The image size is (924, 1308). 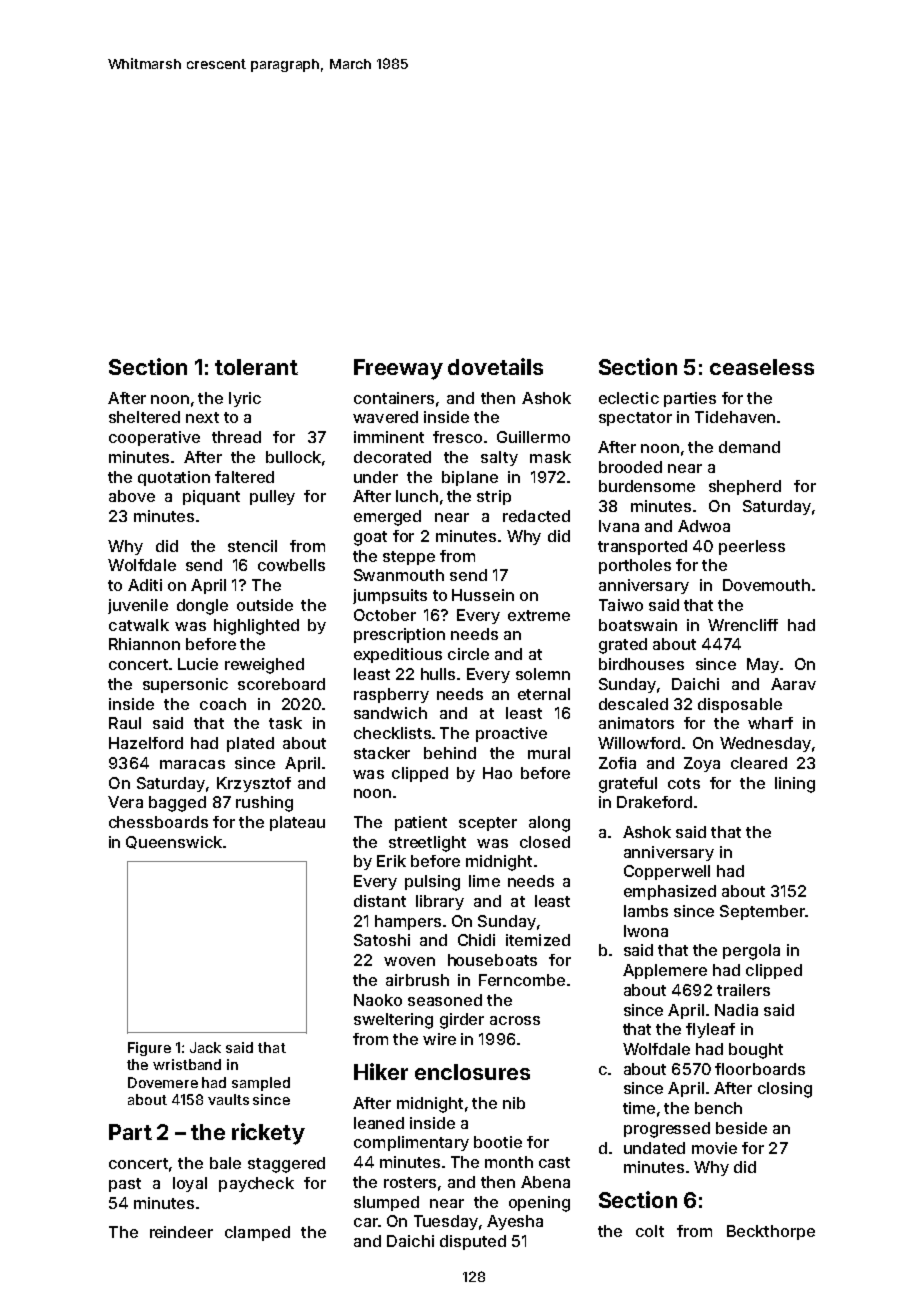 What do you see at coordinates (257, 1233) in the screenshot?
I see `clamped` at bounding box center [257, 1233].
